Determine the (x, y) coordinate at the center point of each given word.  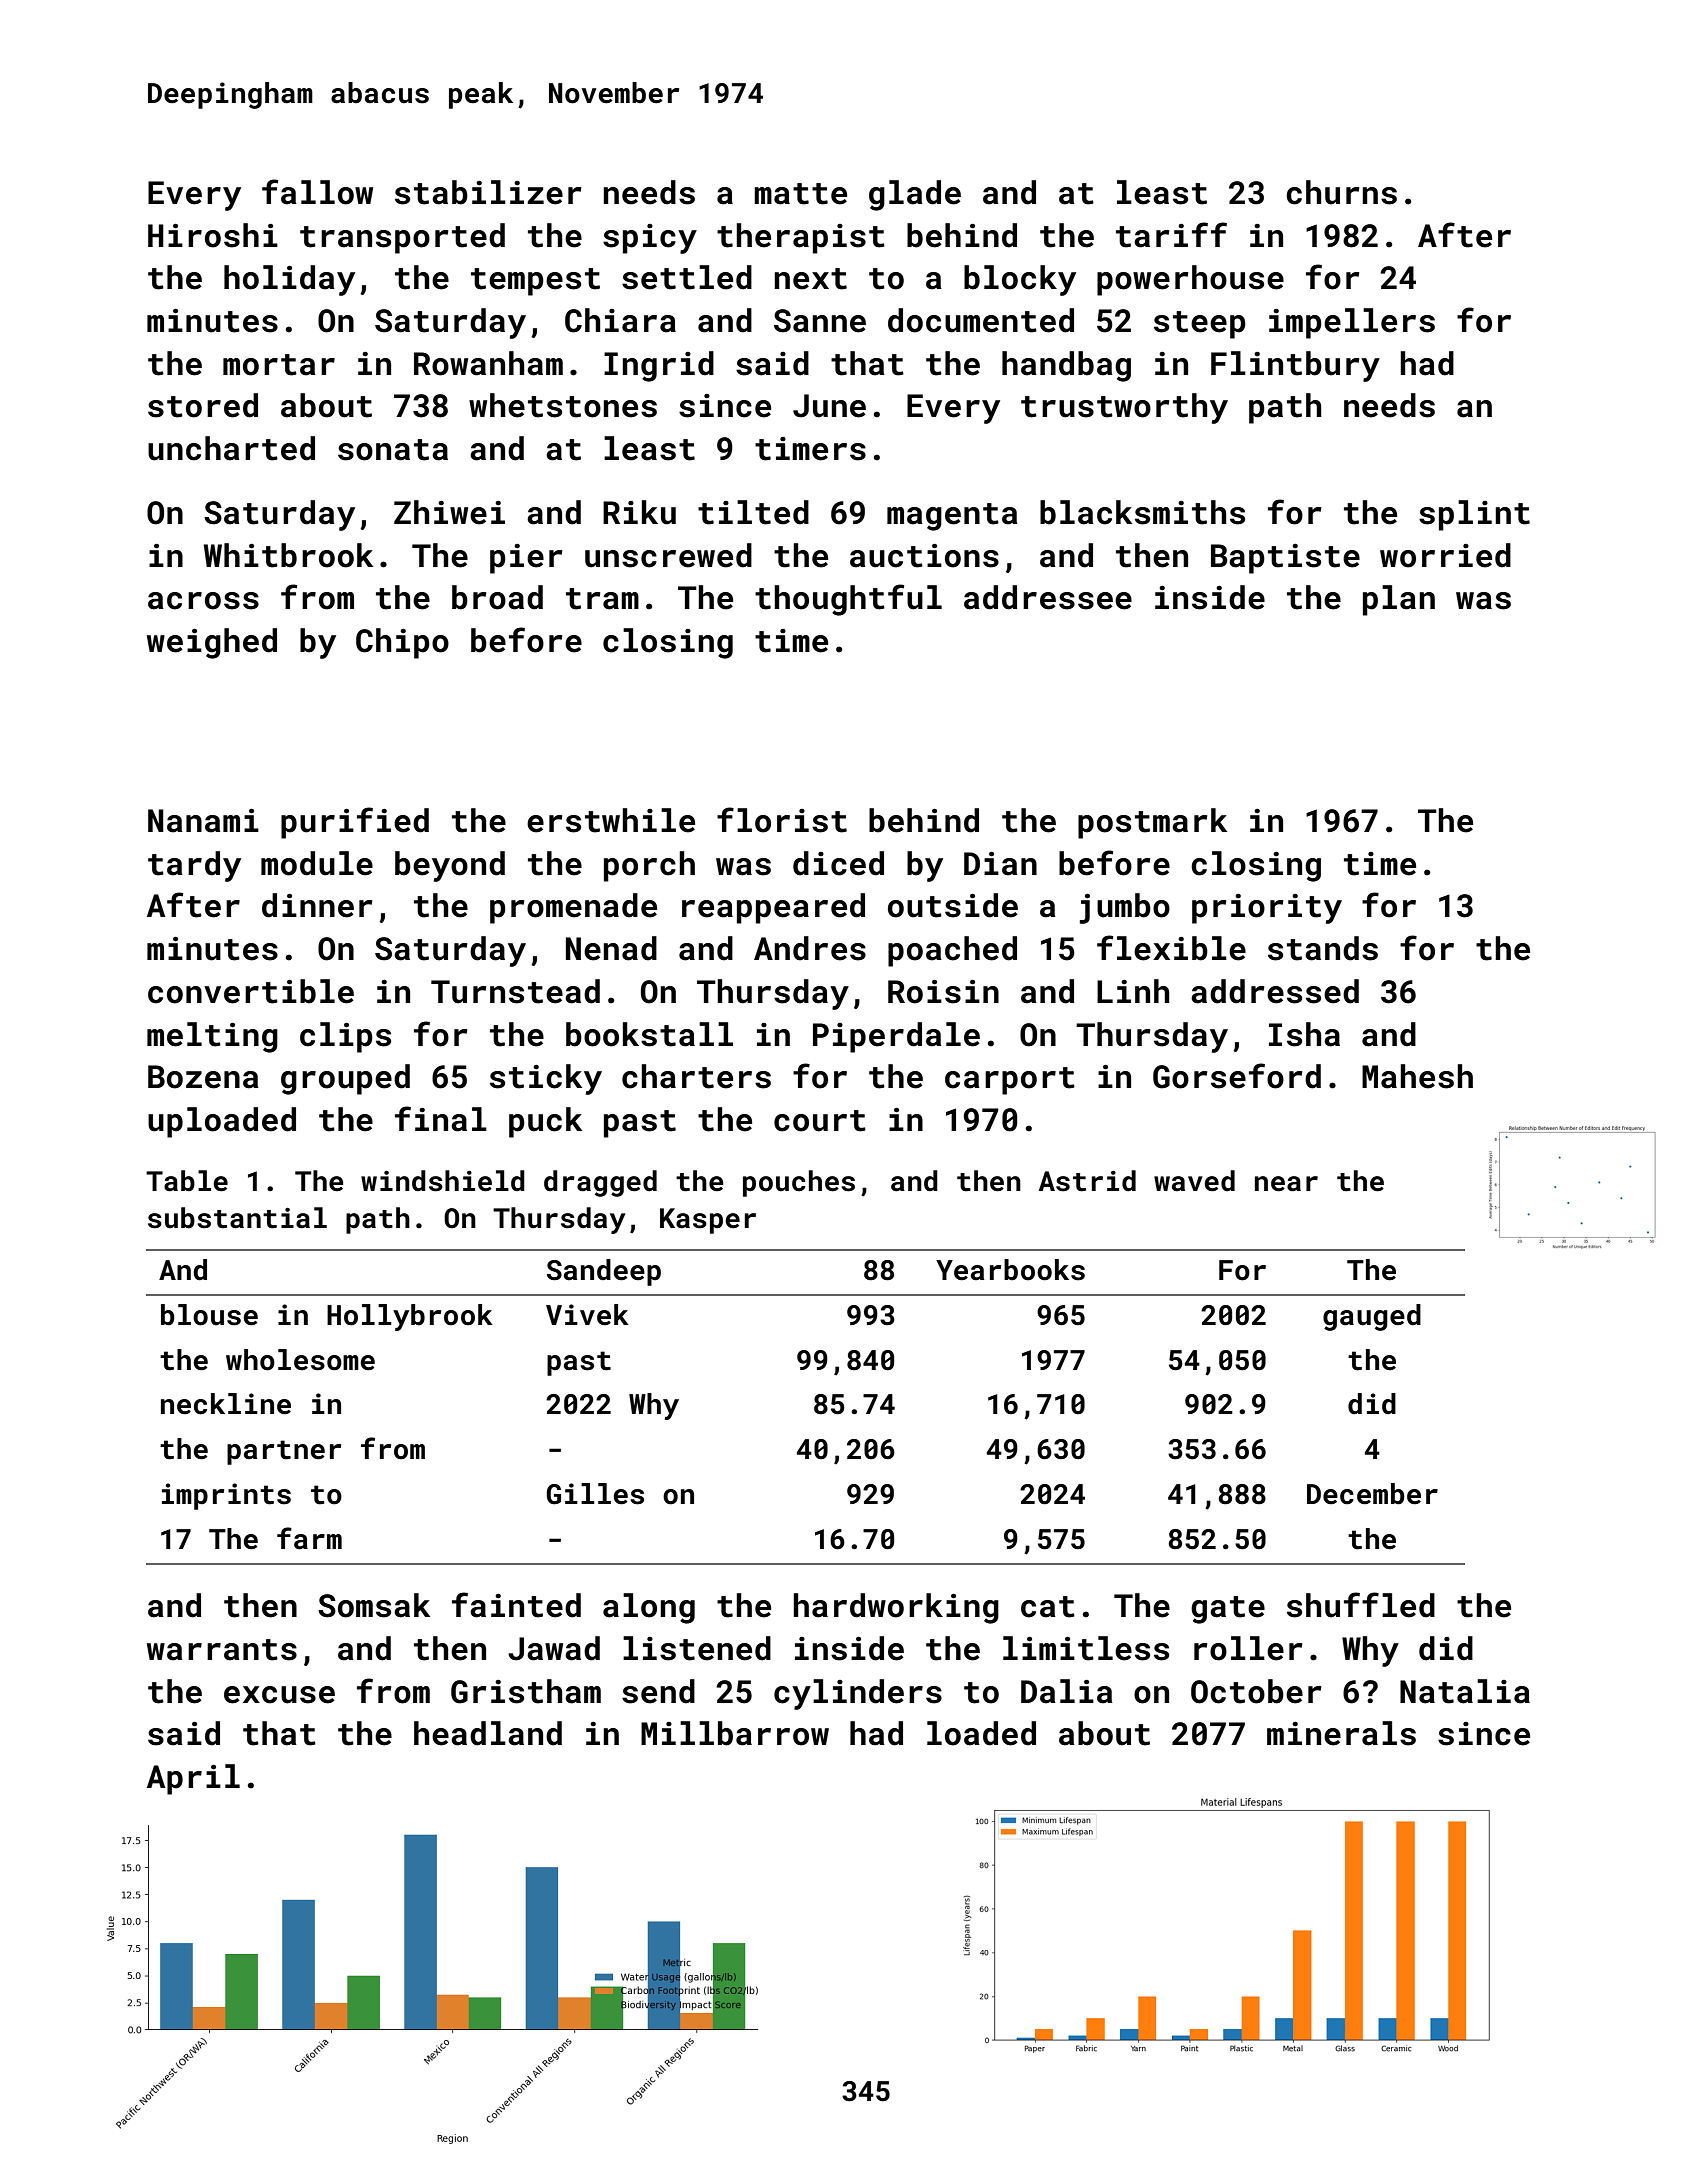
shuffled (1361, 1605)
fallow (317, 192)
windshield (443, 1181)
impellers (1352, 323)
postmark (1152, 823)
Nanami (203, 821)
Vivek (587, 1315)
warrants (222, 1650)
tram (602, 599)
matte (800, 194)
